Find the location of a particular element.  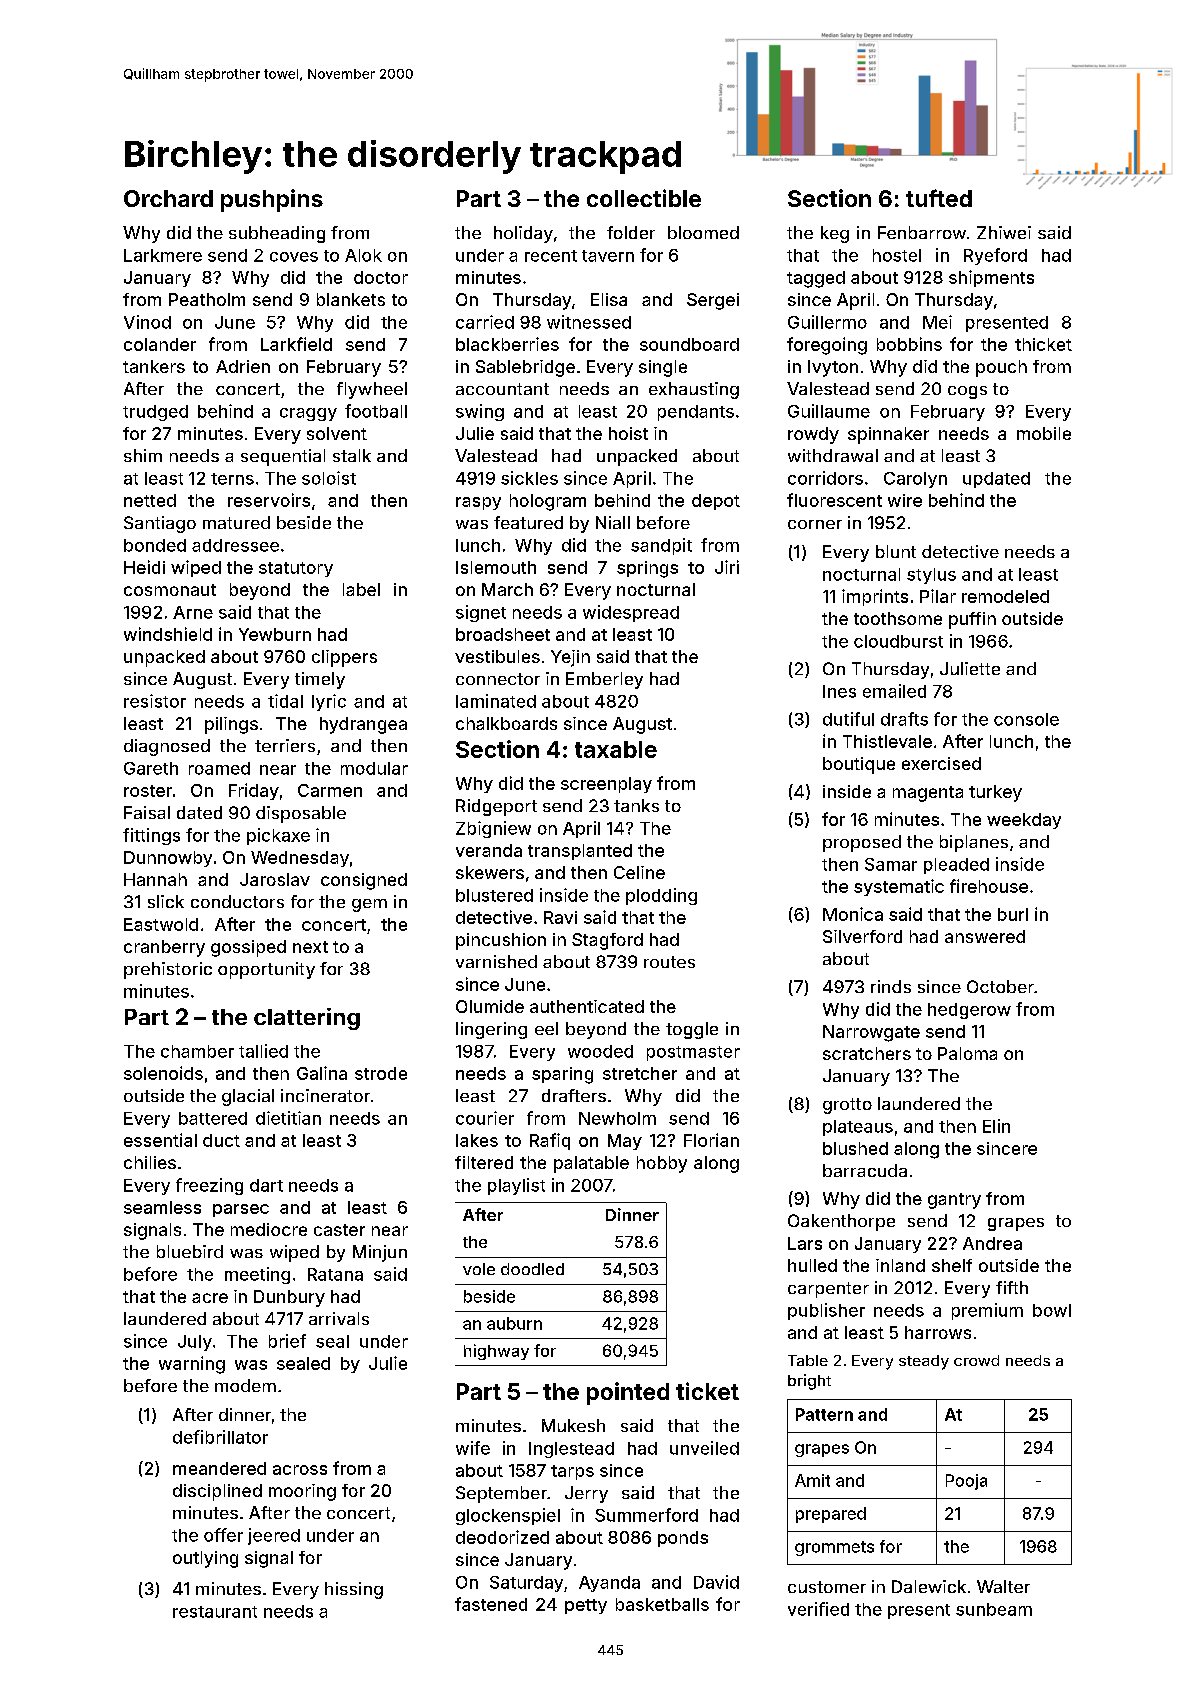

clippers is located at coordinates (344, 658).
